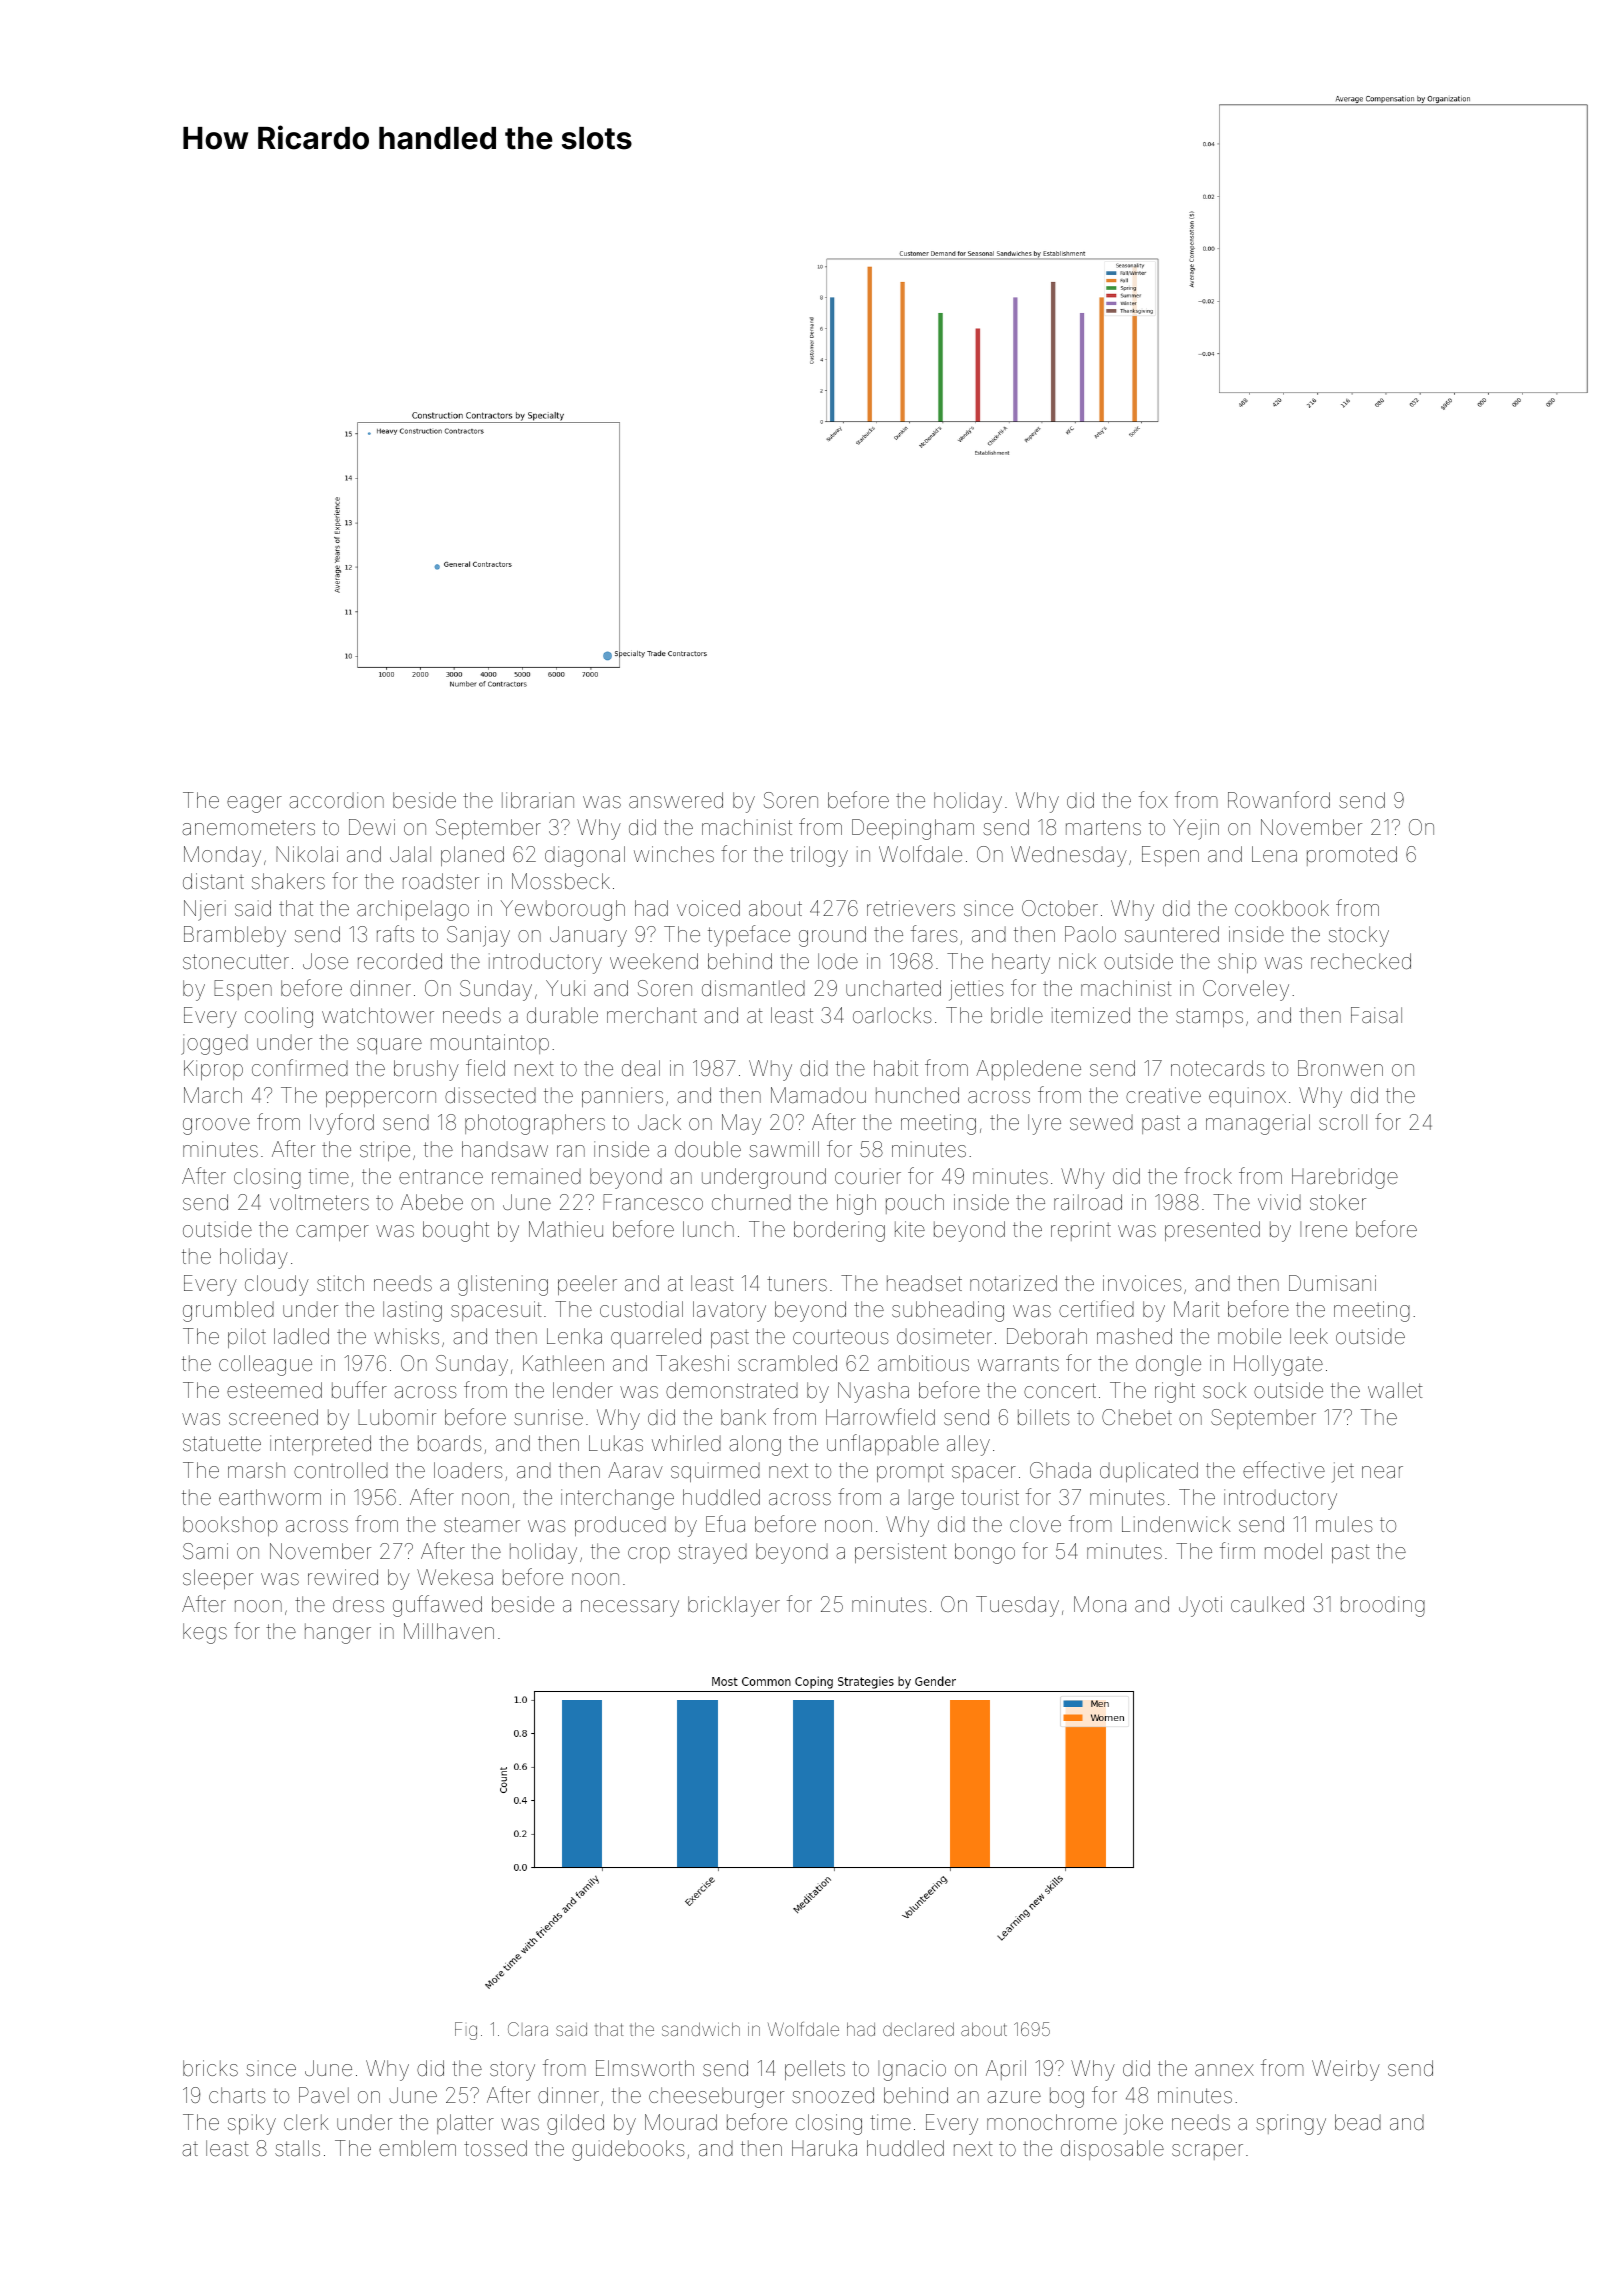 This screenshot has height=2292, width=1620. What do you see at coordinates (1153, 799) in the screenshot?
I see `fox` at bounding box center [1153, 799].
